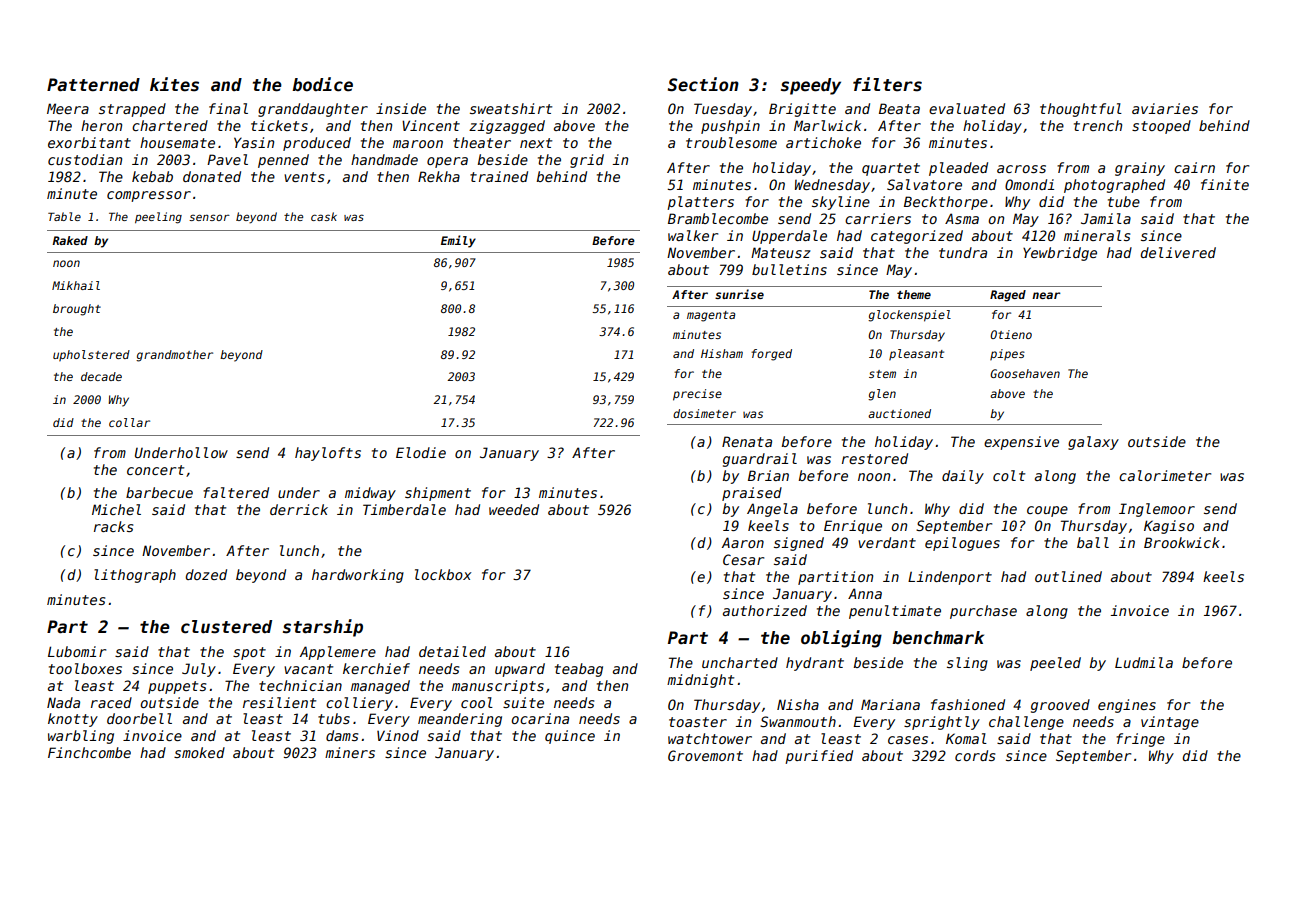 Image resolution: width=1308 pixels, height=924 pixels. What do you see at coordinates (70, 240) in the screenshot?
I see `Raked` at bounding box center [70, 240].
